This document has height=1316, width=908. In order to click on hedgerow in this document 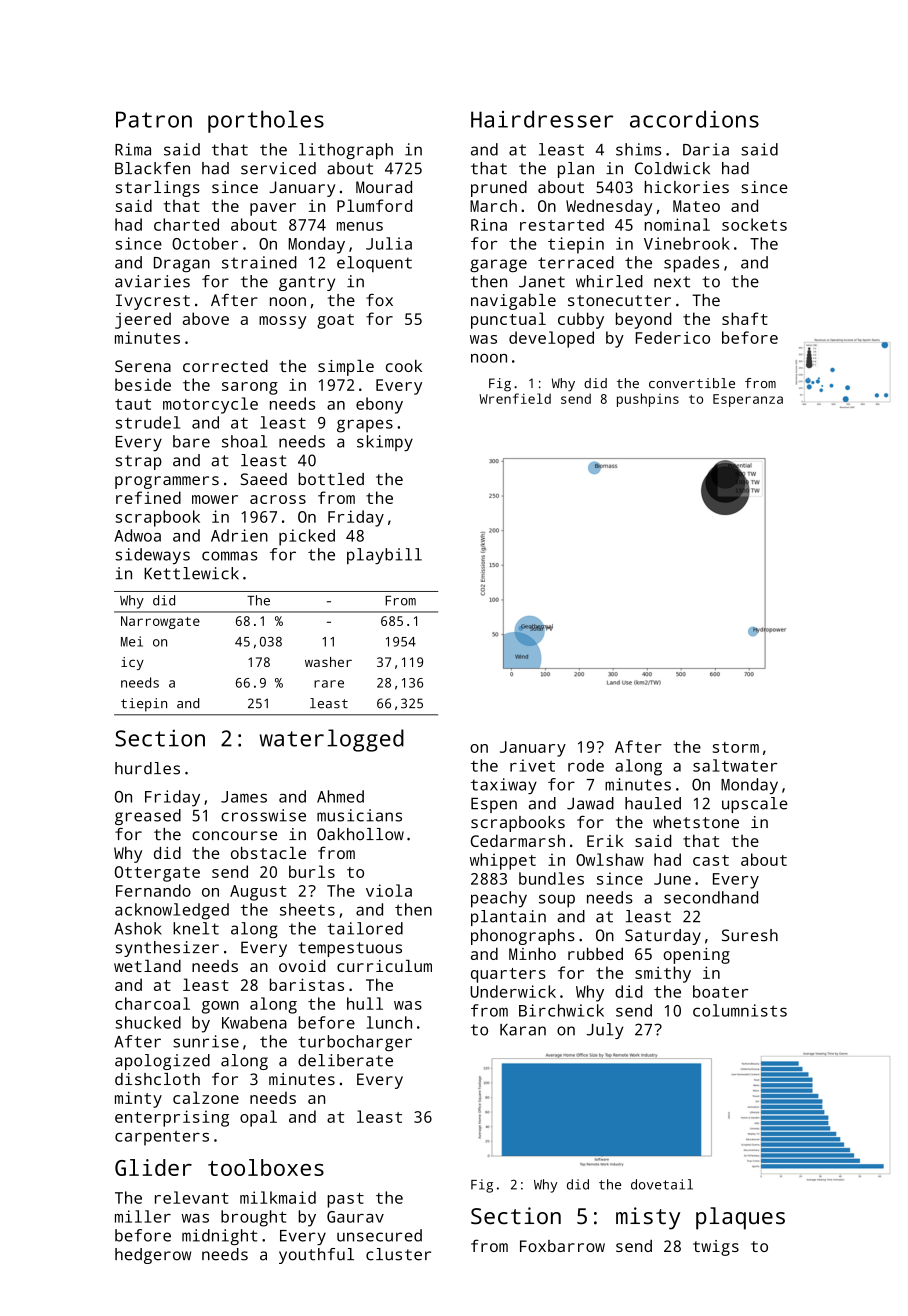, I will do `click(153, 1256)`.
